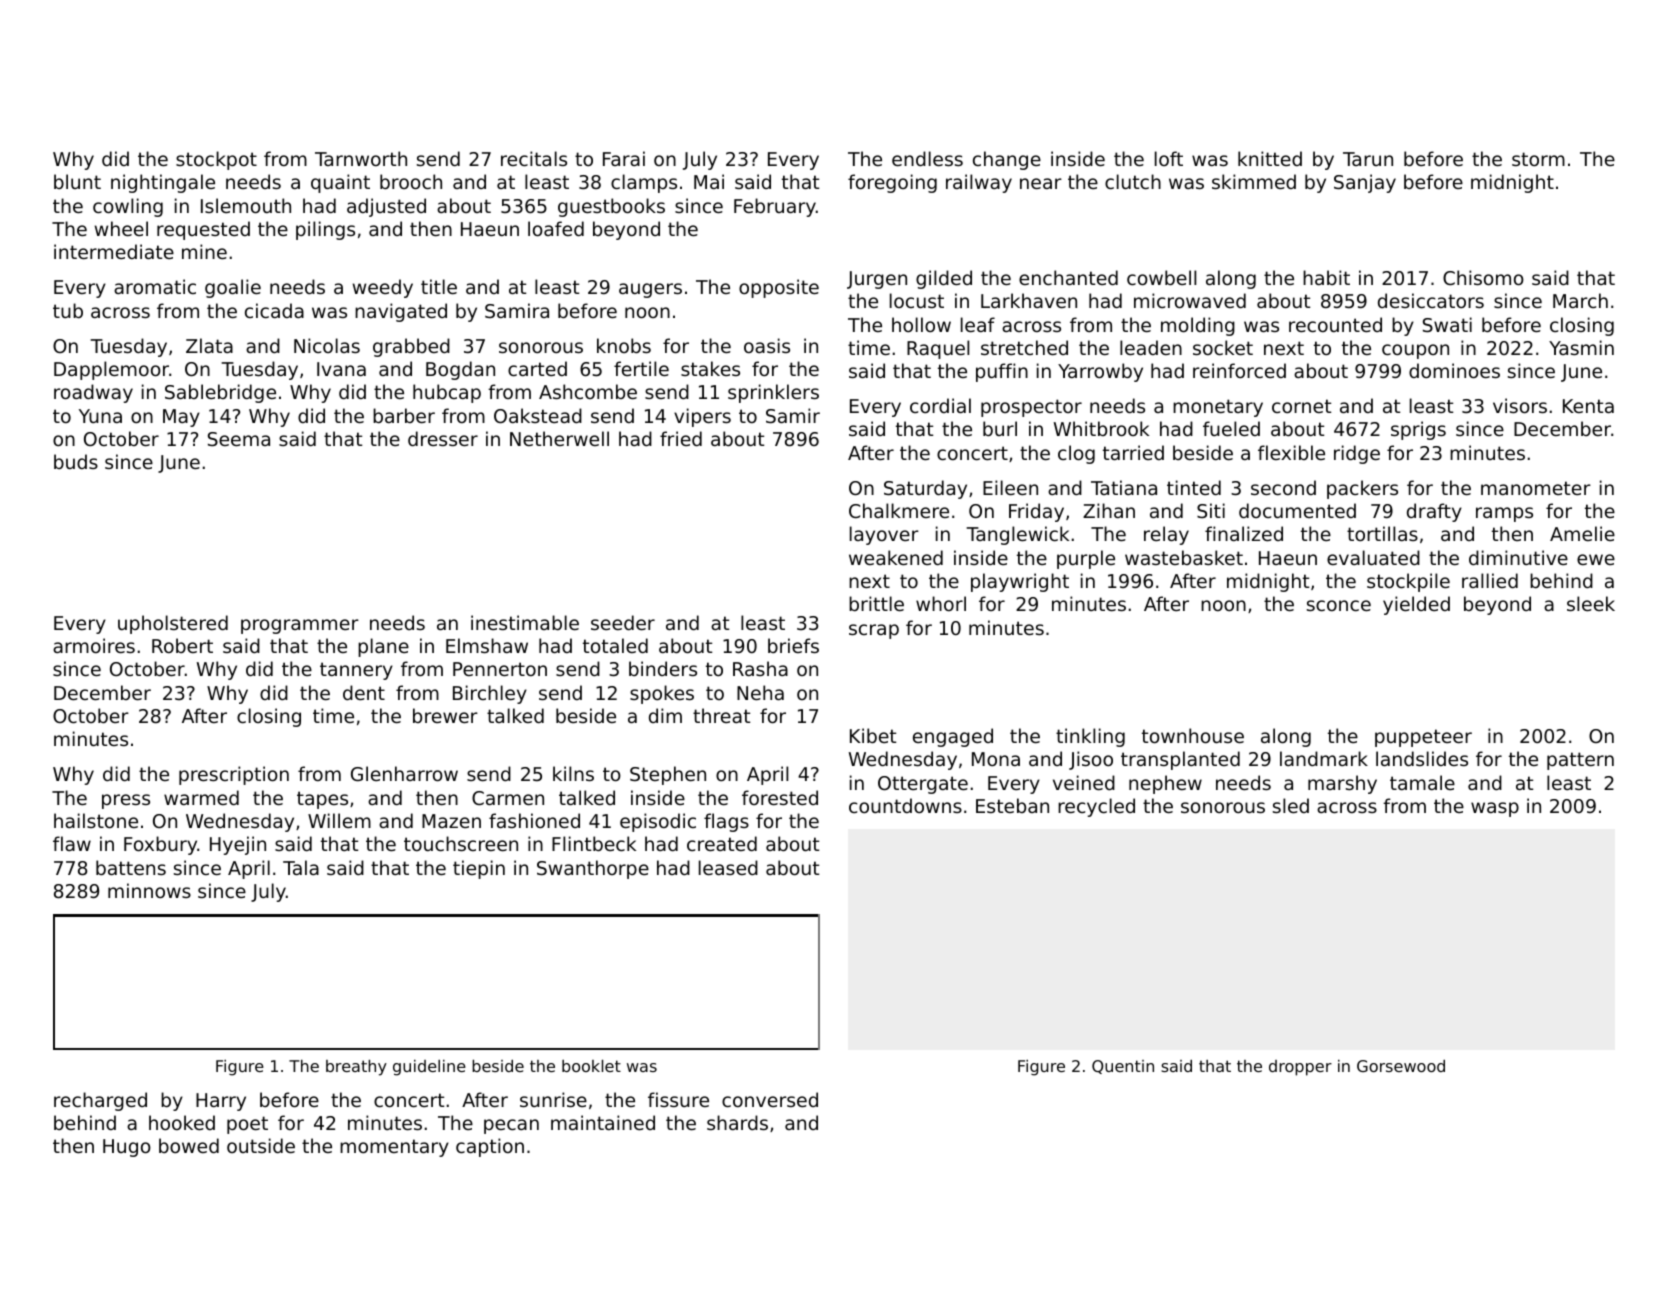 This screenshot has height=1289, width=1668. I want to click on sled, so click(1291, 805).
